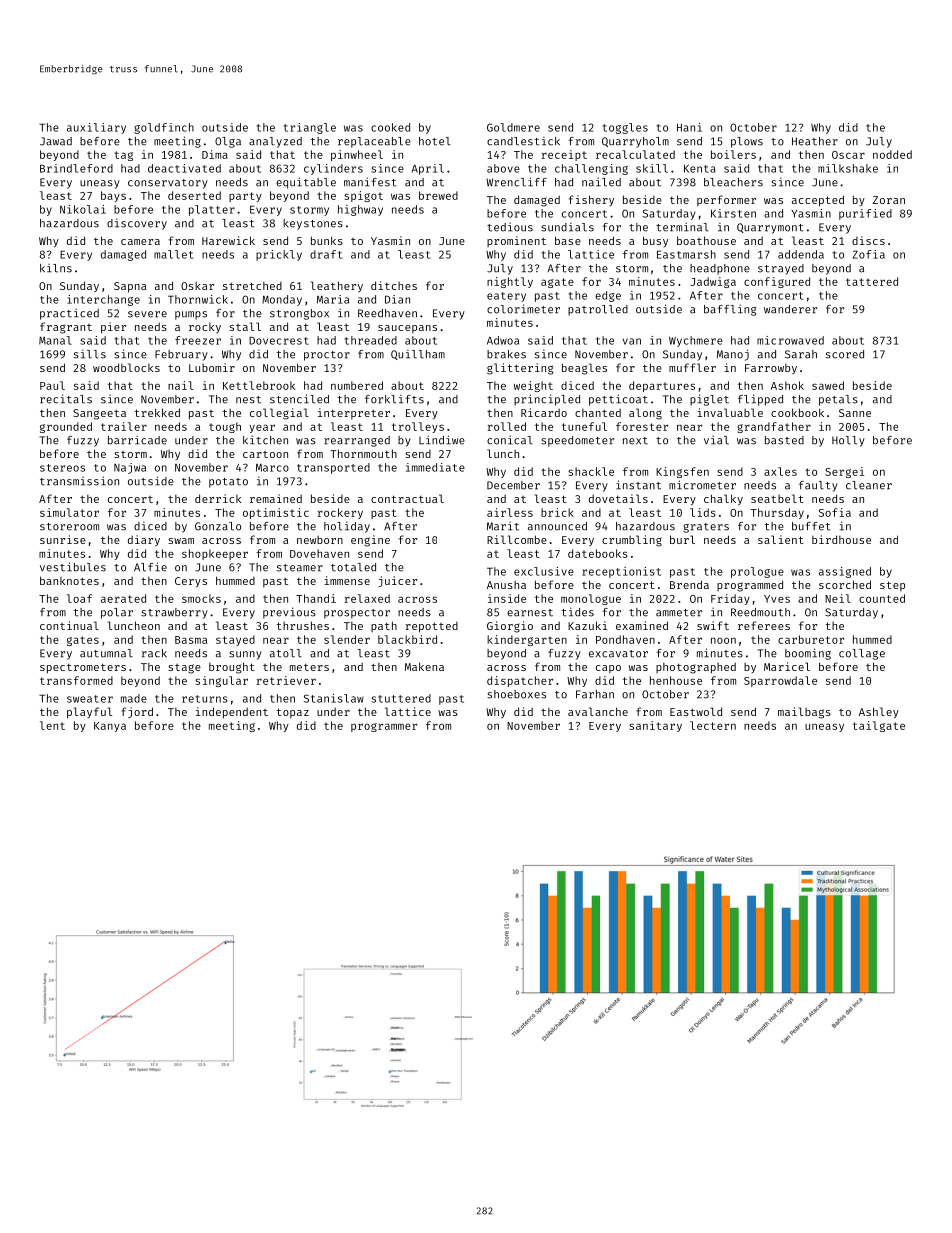  Describe the element at coordinates (689, 127) in the document. I see `Hani` at that location.
